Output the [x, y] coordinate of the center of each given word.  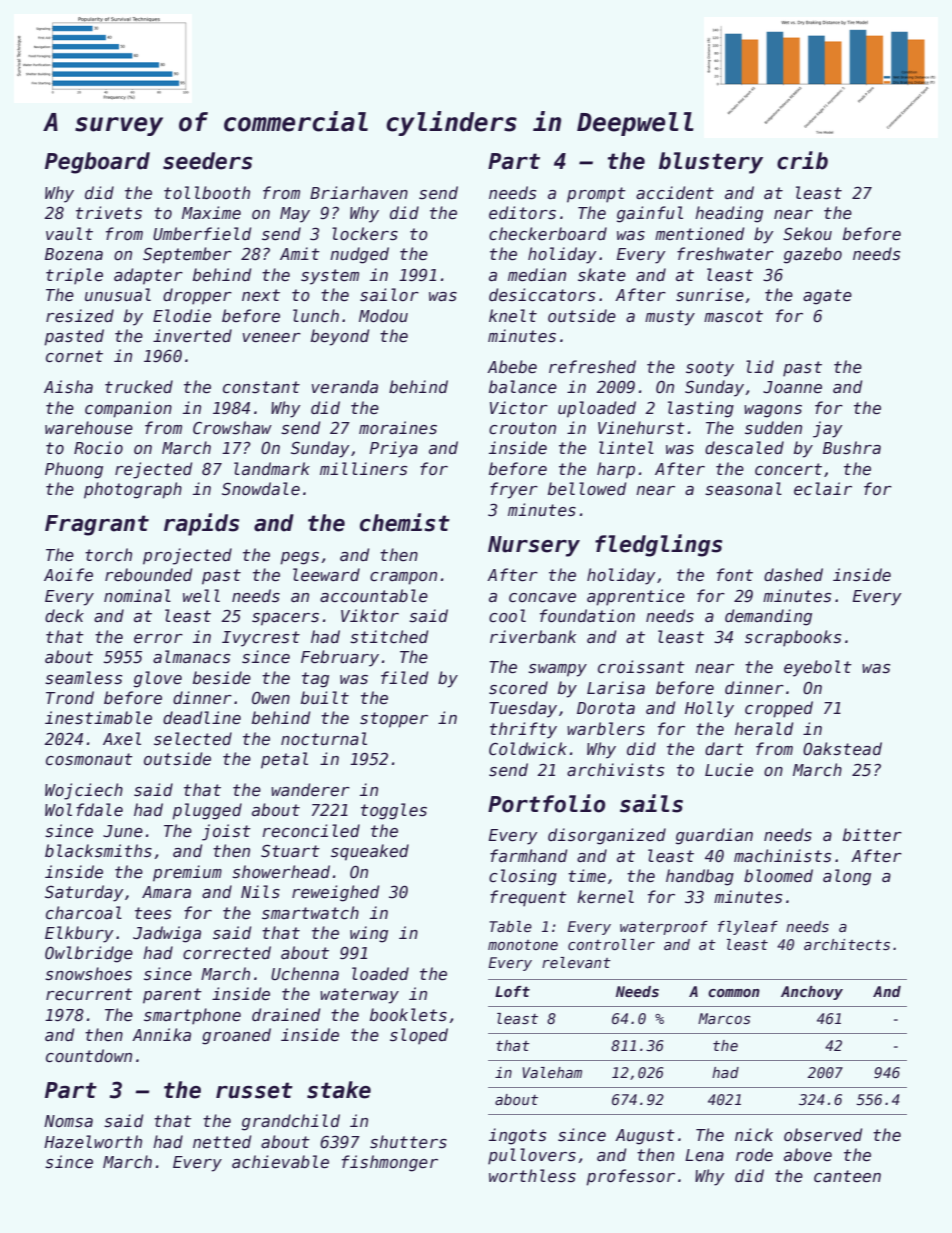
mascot [733, 316]
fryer [514, 490]
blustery [711, 163]
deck [64, 615]
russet [254, 1090]
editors [522, 213]
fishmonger [390, 1163]
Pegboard [97, 163]
